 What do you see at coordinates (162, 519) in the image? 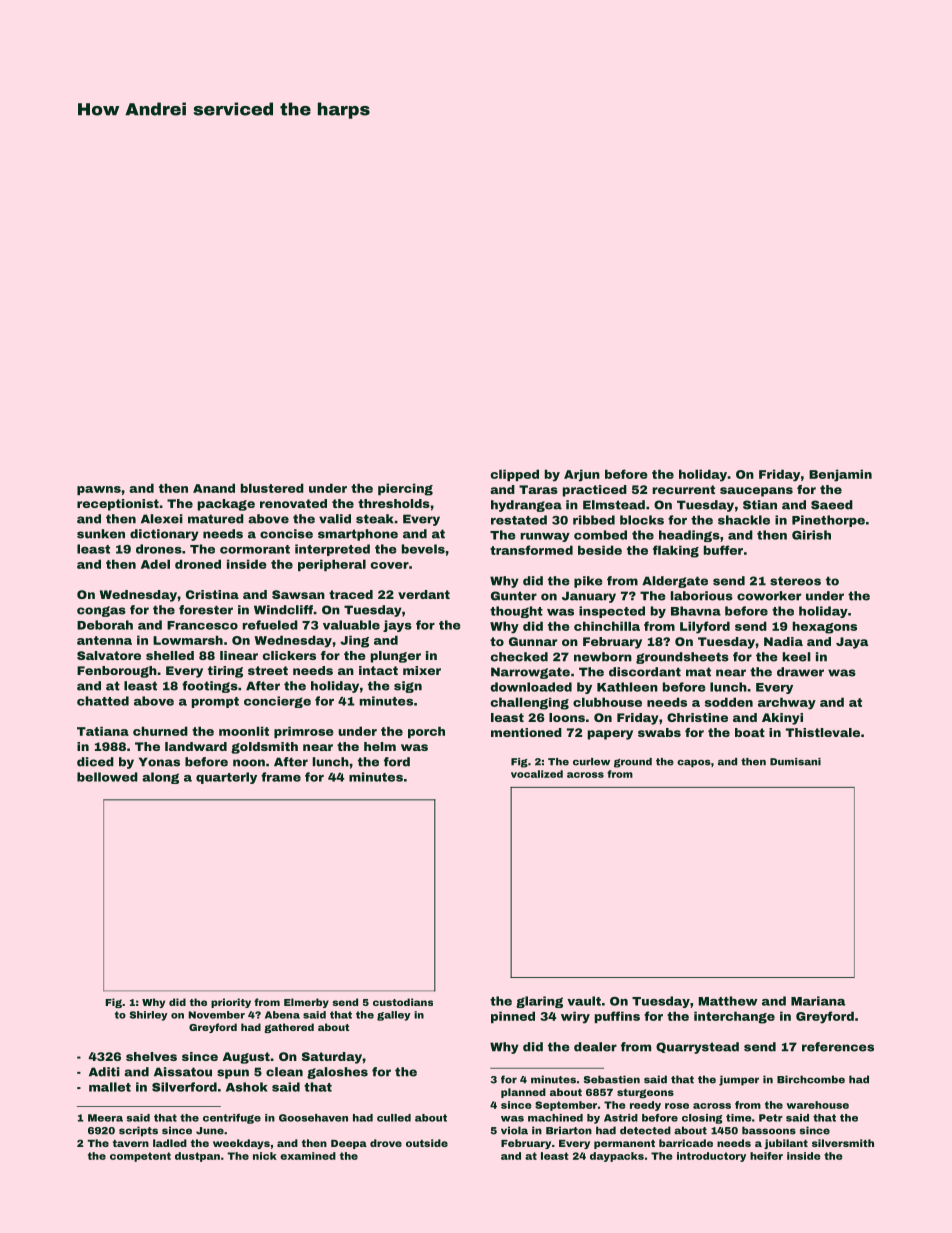
I see `Alexei` at bounding box center [162, 519].
